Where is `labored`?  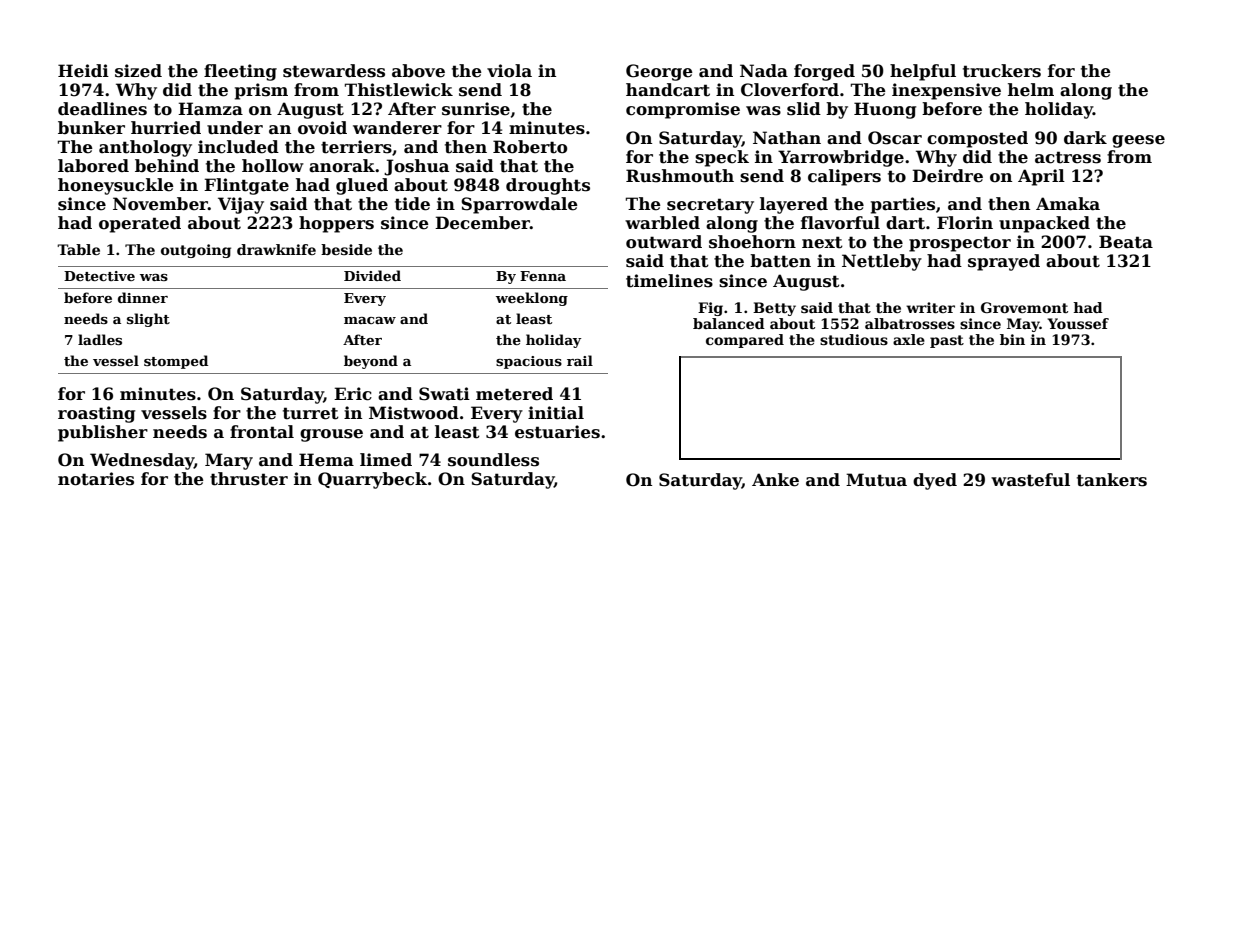
labored is located at coordinates (93, 166).
